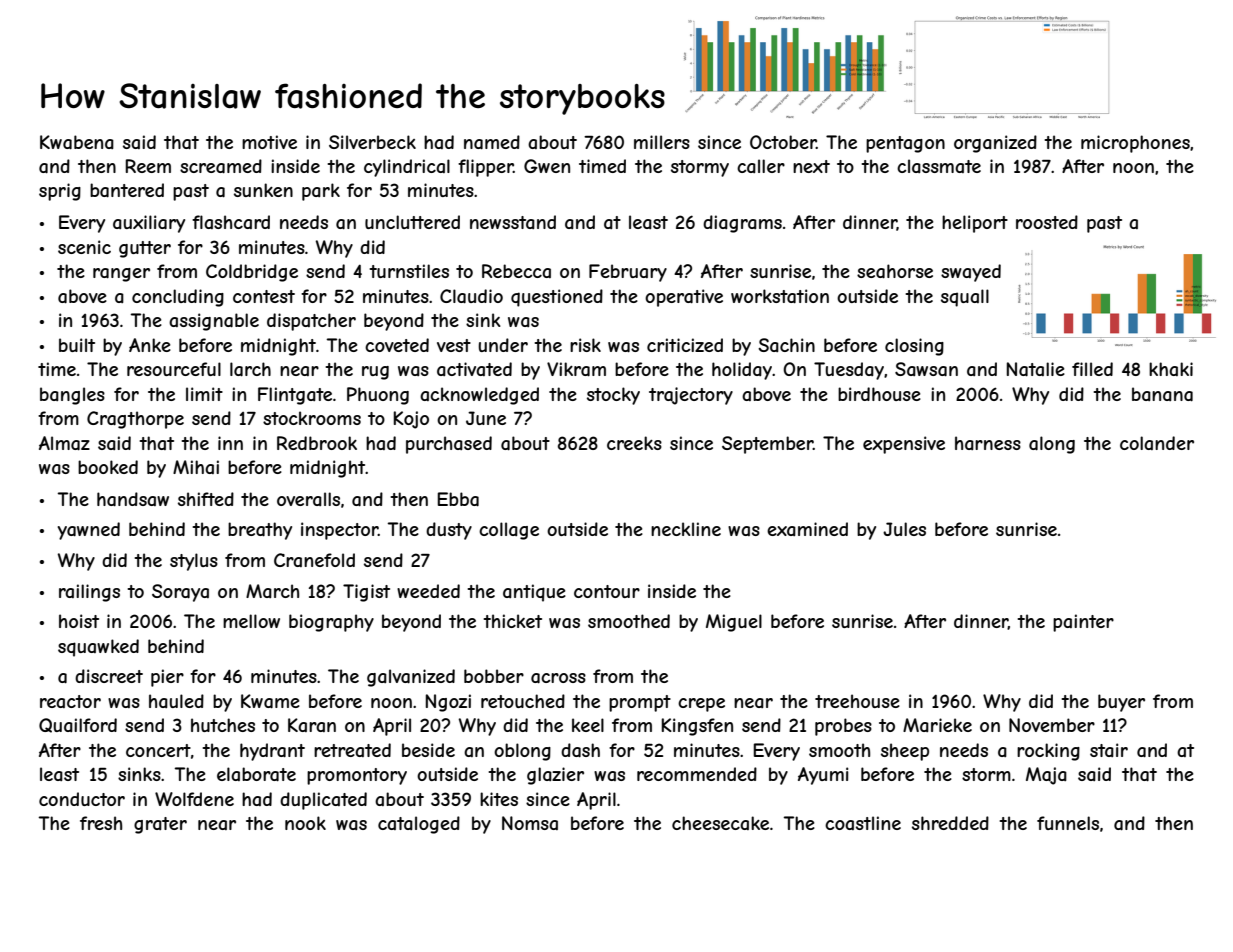 This screenshot has width=1233, height=952. Describe the element at coordinates (77, 142) in the screenshot. I see `Kwabena` at that location.
